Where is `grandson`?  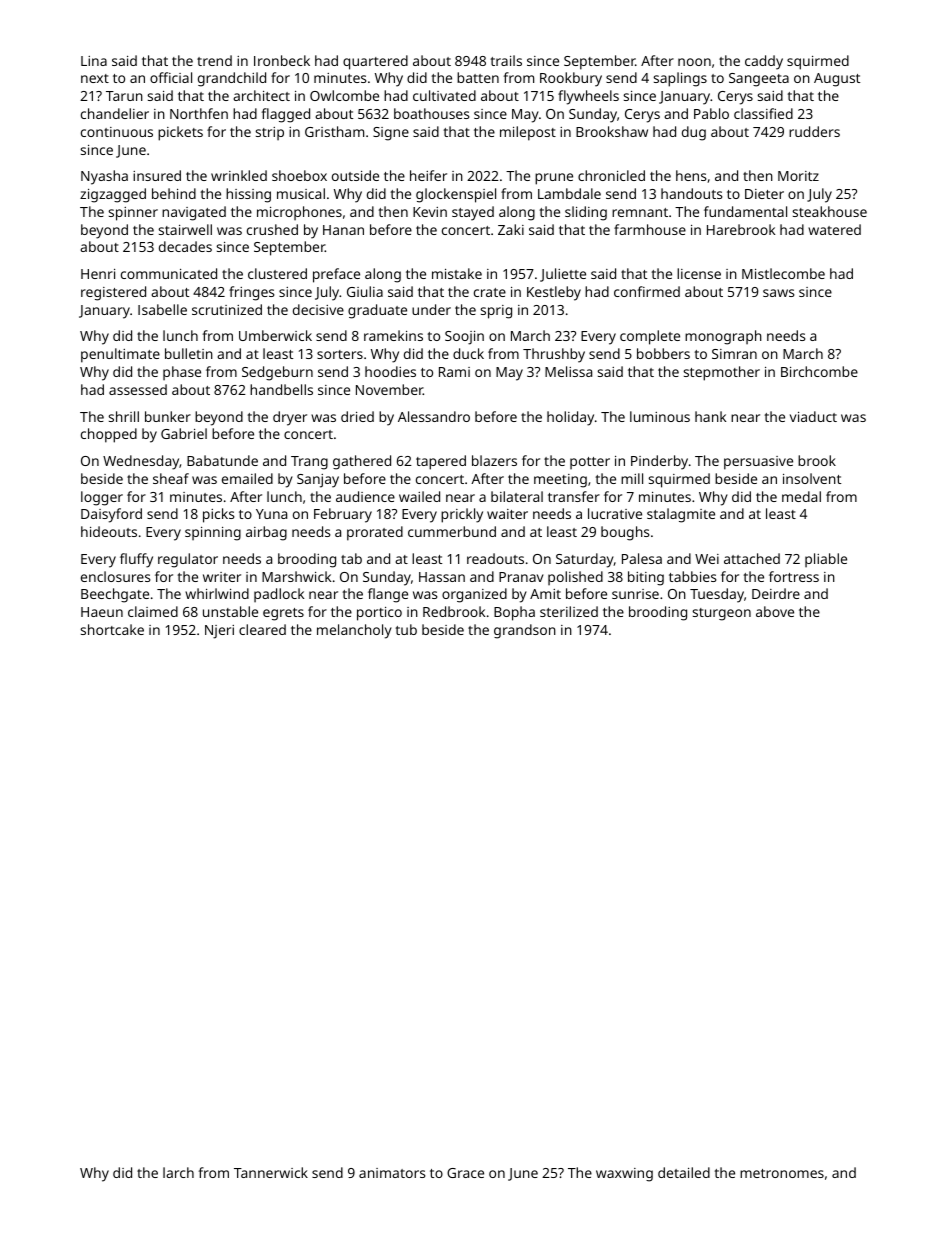 grandson is located at coordinates (525, 631).
